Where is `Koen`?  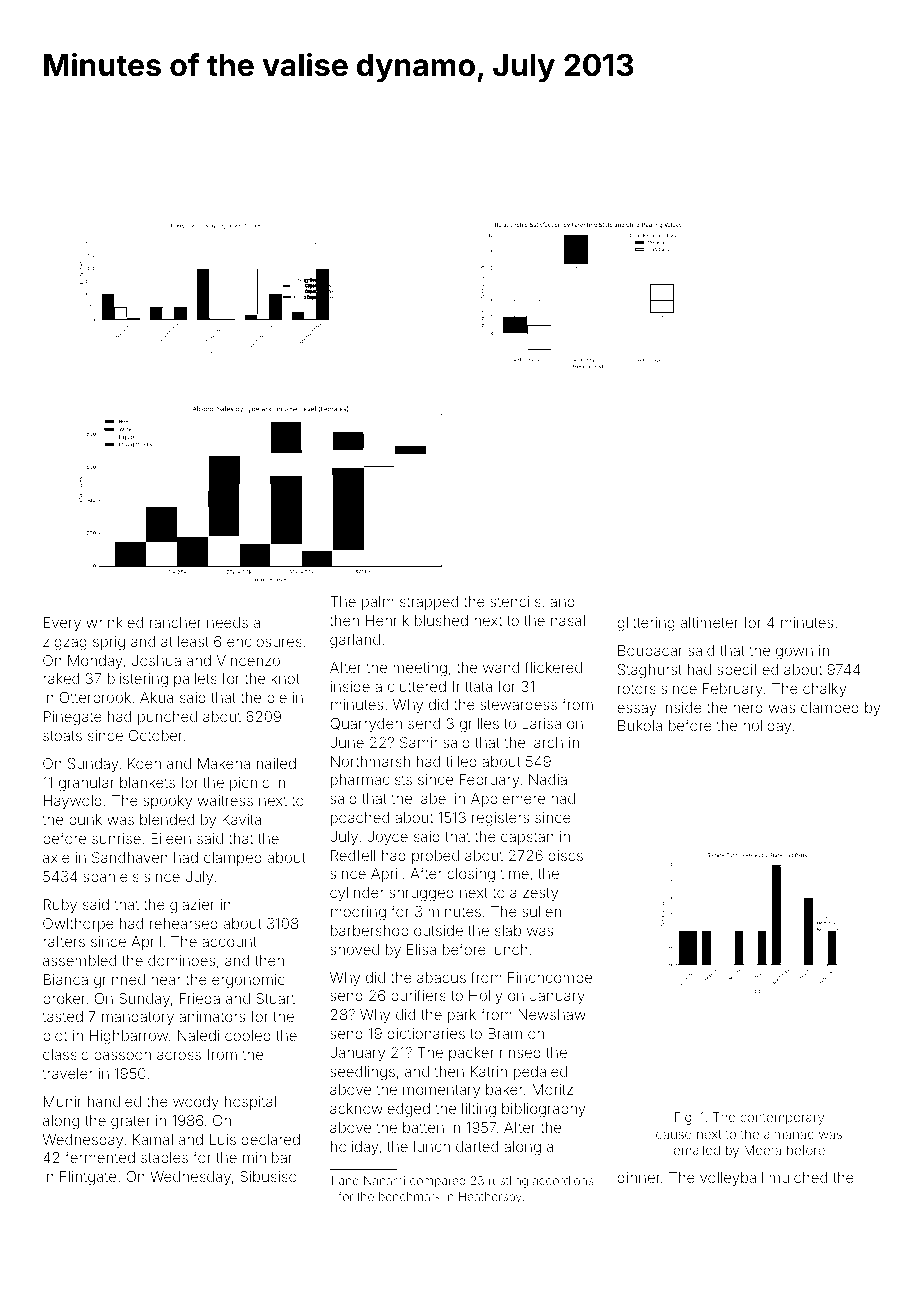 Koen is located at coordinates (144, 763).
